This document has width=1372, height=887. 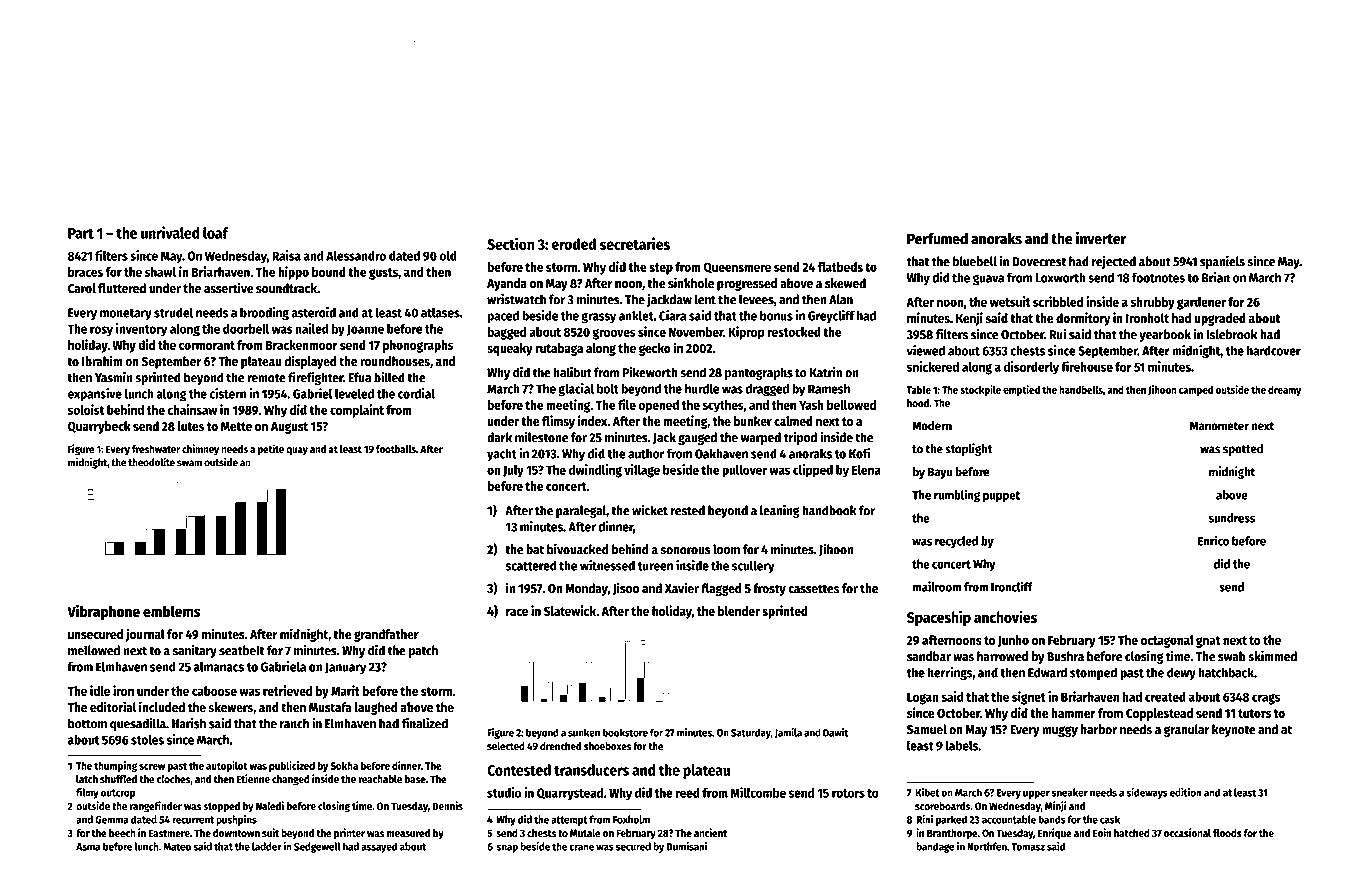 I want to click on Tomasz, so click(x=1028, y=847).
